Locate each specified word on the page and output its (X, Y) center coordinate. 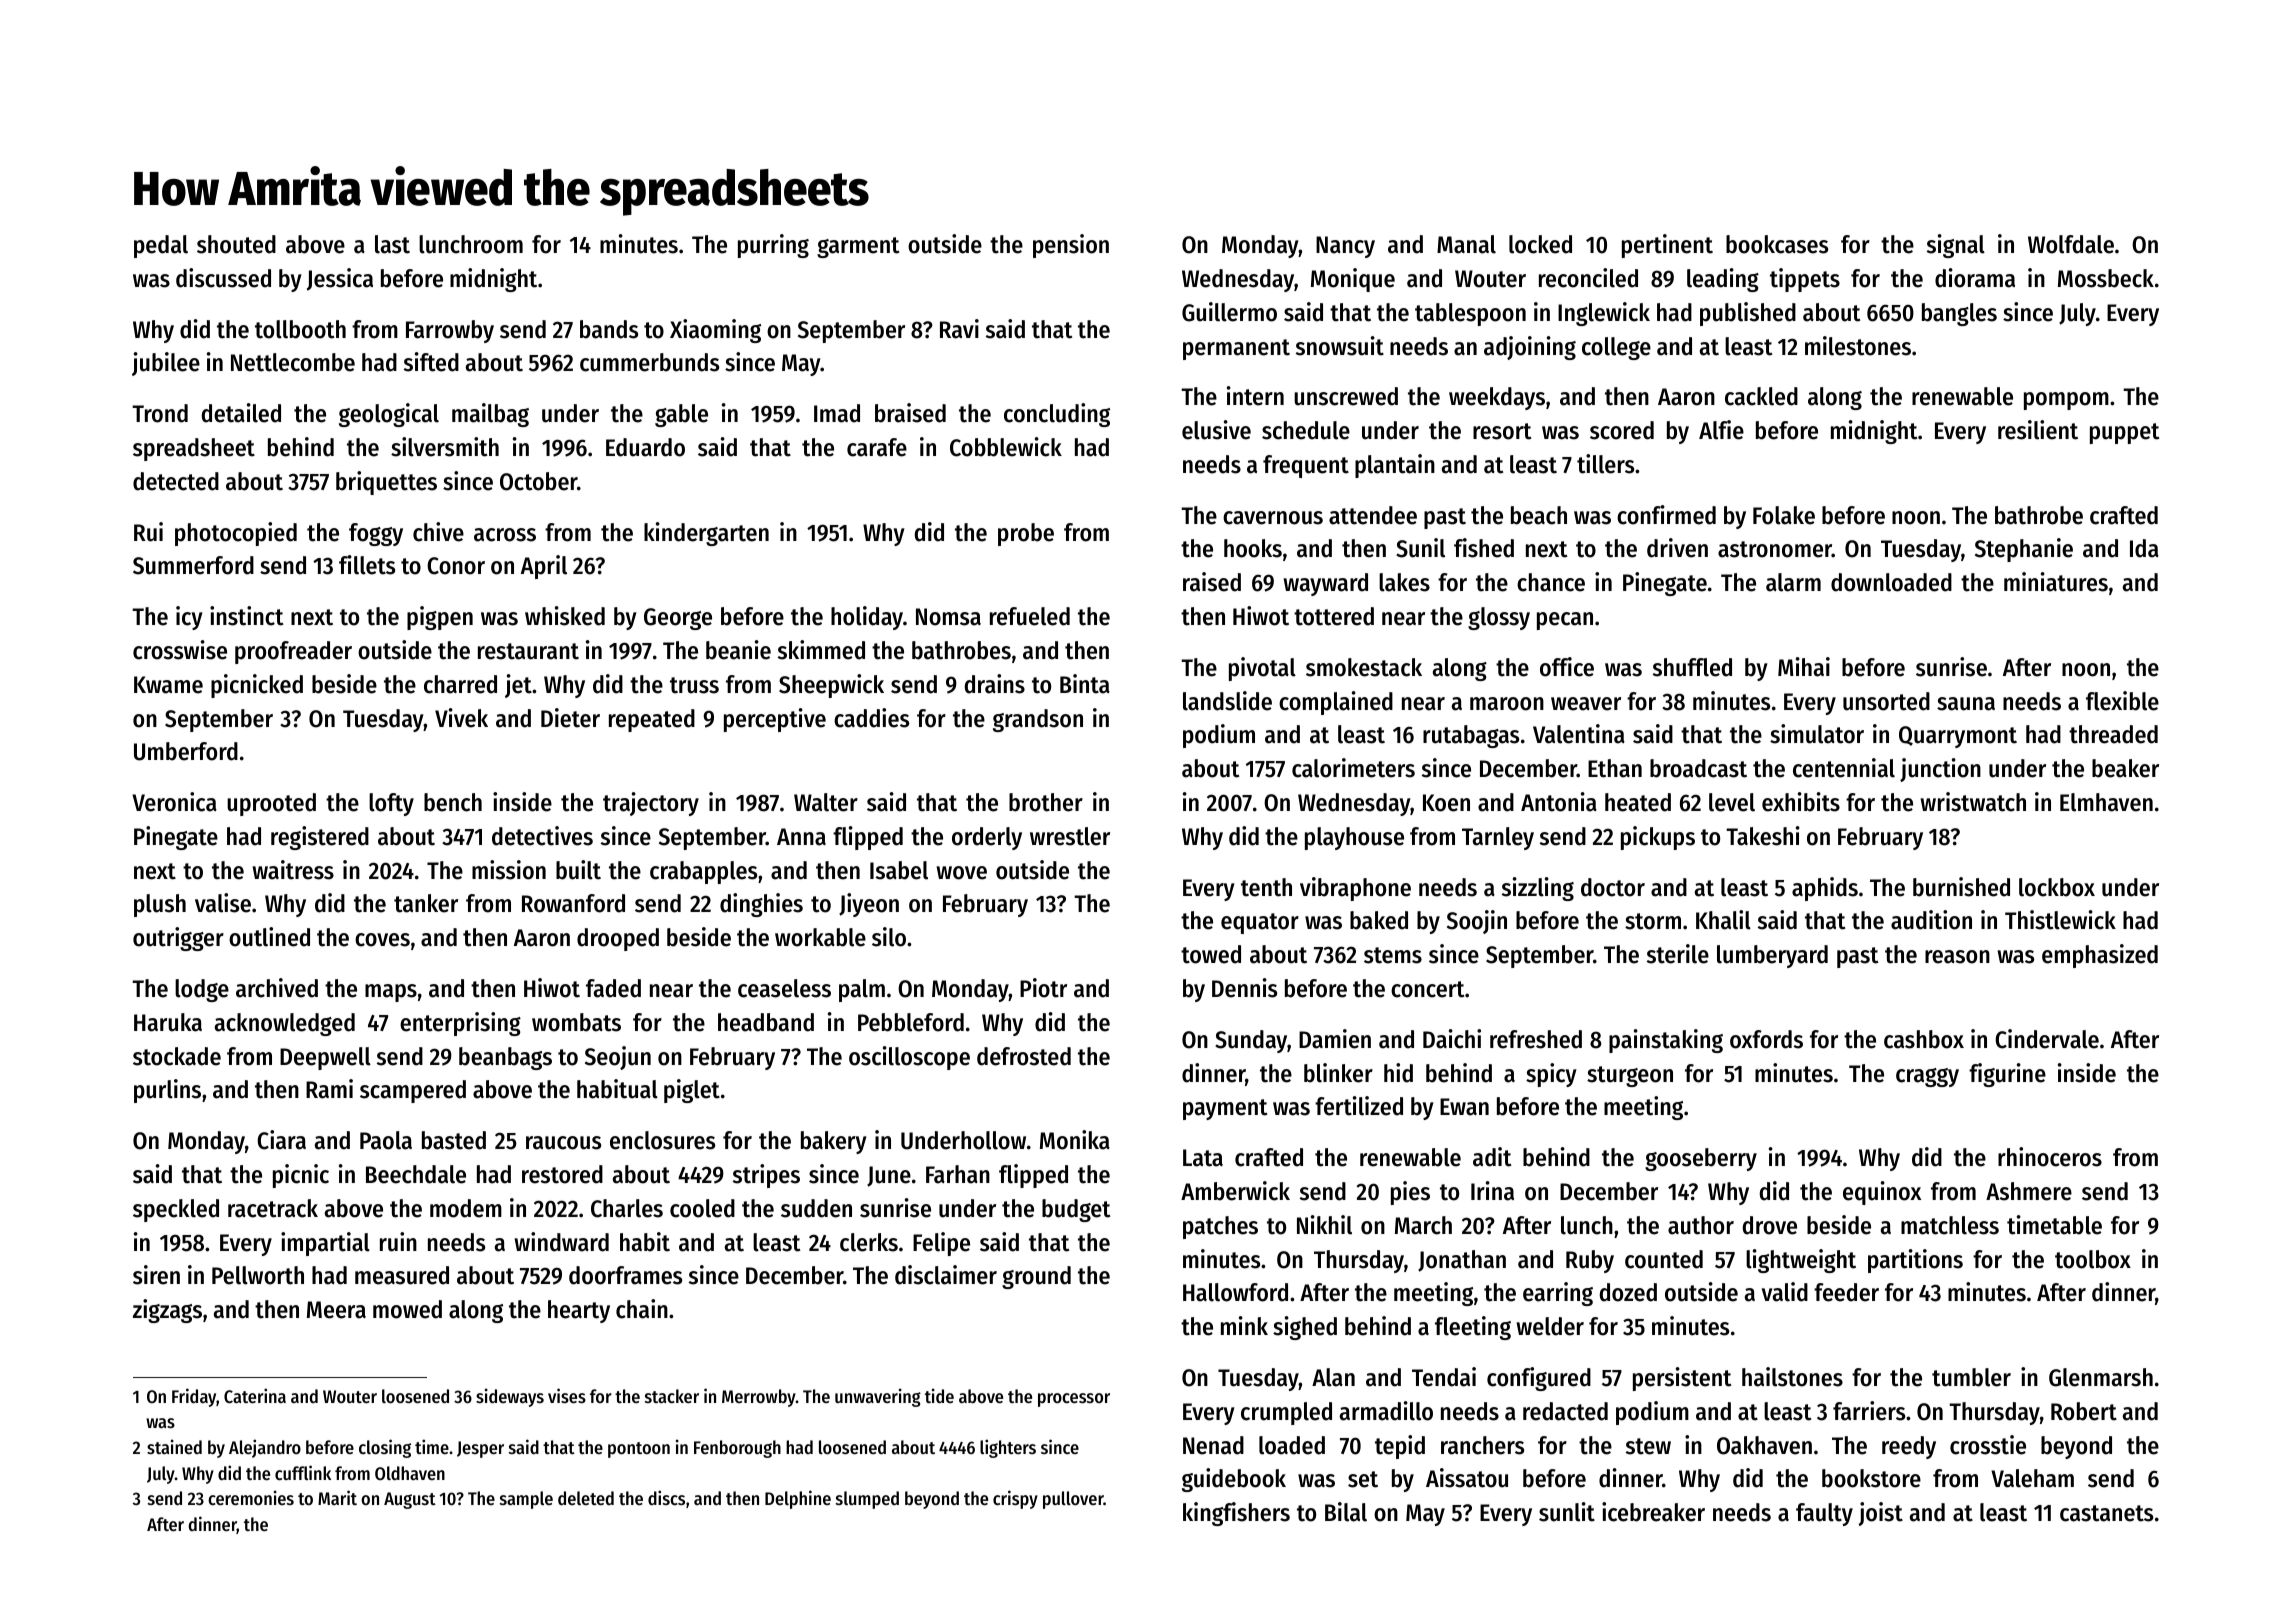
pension (1071, 246)
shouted (236, 244)
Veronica (174, 802)
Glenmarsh (2101, 1377)
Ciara (281, 1140)
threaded (2113, 734)
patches (1220, 1227)
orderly (987, 838)
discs (666, 1497)
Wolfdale (2071, 244)
